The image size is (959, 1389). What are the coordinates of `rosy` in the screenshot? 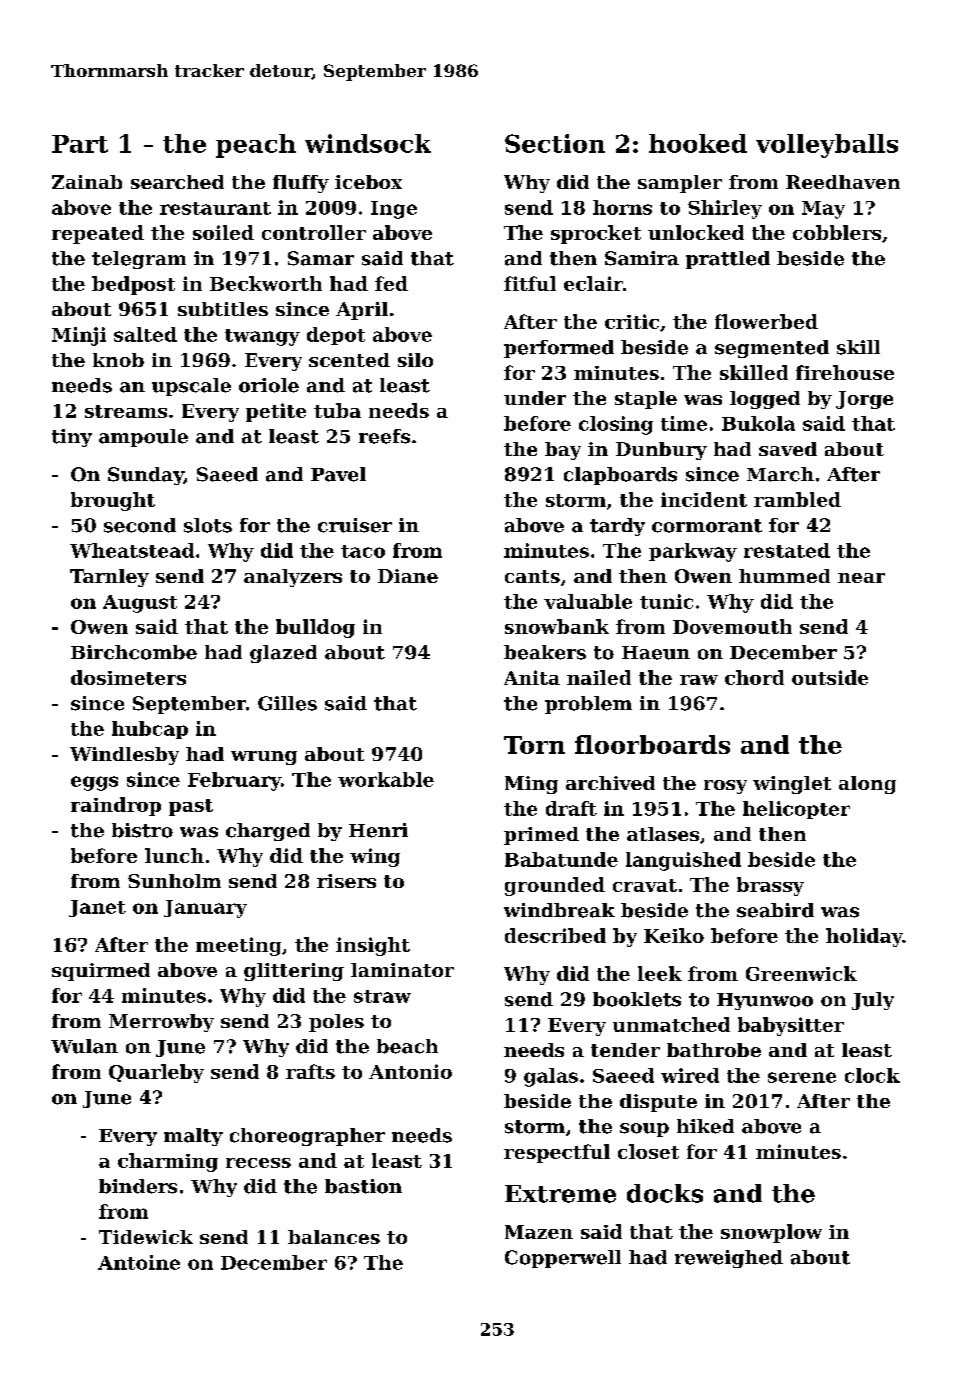 It's located at (725, 787).
